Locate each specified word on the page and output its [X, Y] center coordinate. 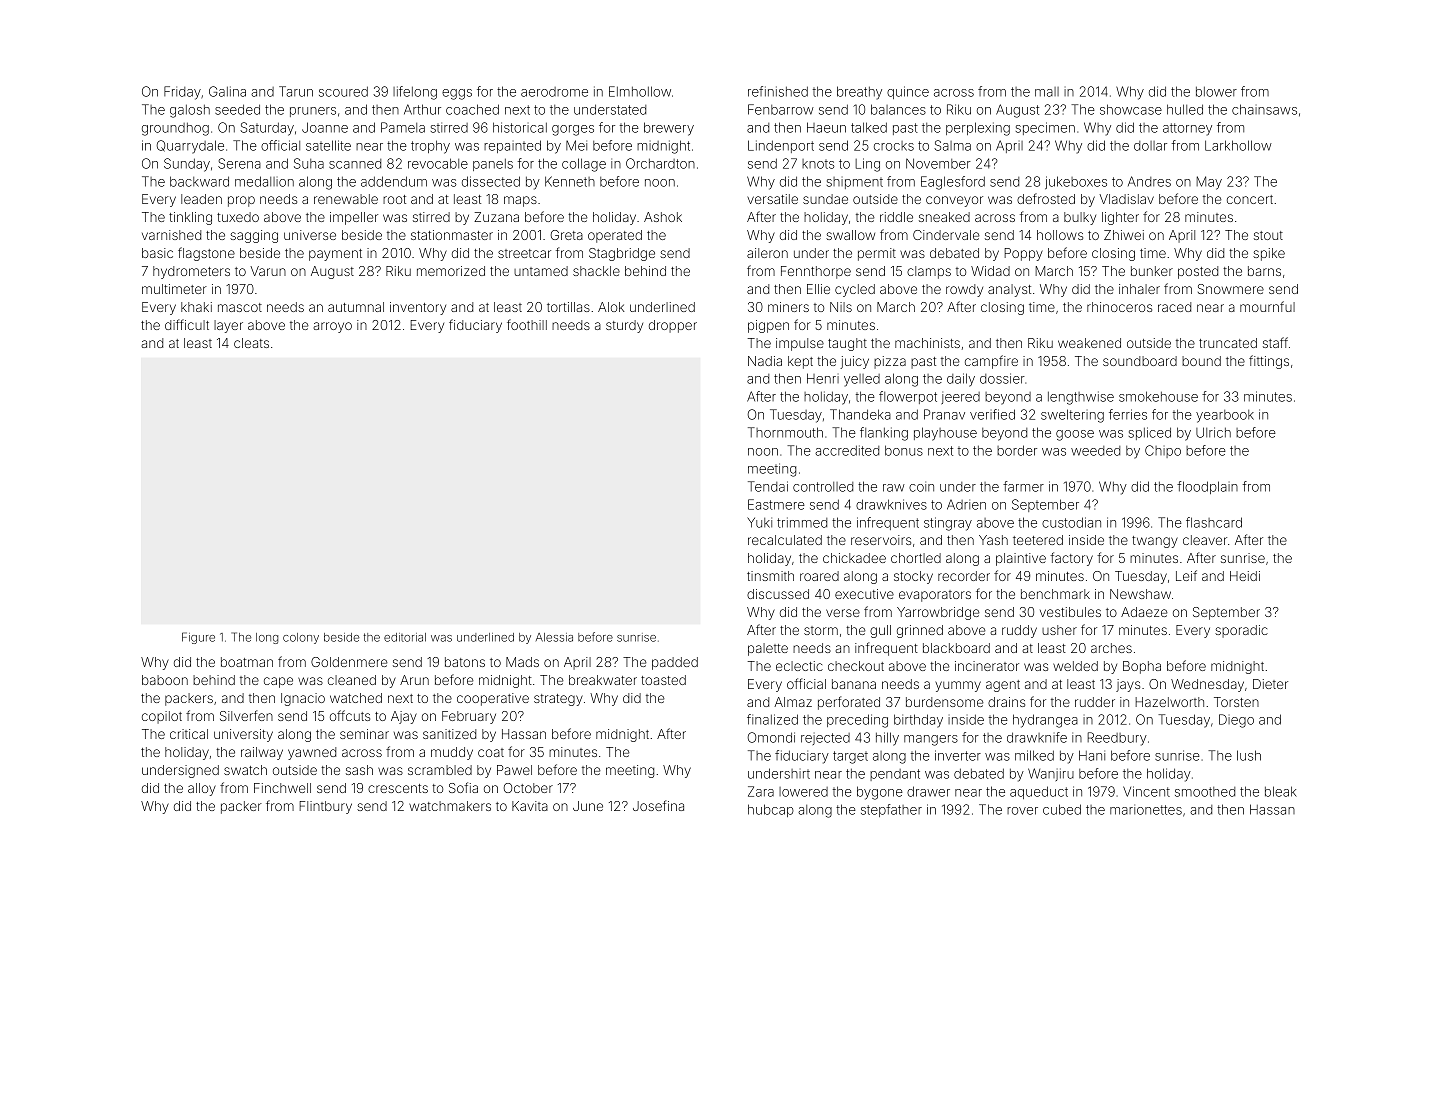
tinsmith [770, 576]
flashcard [1214, 522]
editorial [405, 637]
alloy [202, 789]
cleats [251, 343]
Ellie [818, 289]
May [1209, 183]
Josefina [658, 805]
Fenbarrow [781, 109]
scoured [343, 92]
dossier [1002, 378]
